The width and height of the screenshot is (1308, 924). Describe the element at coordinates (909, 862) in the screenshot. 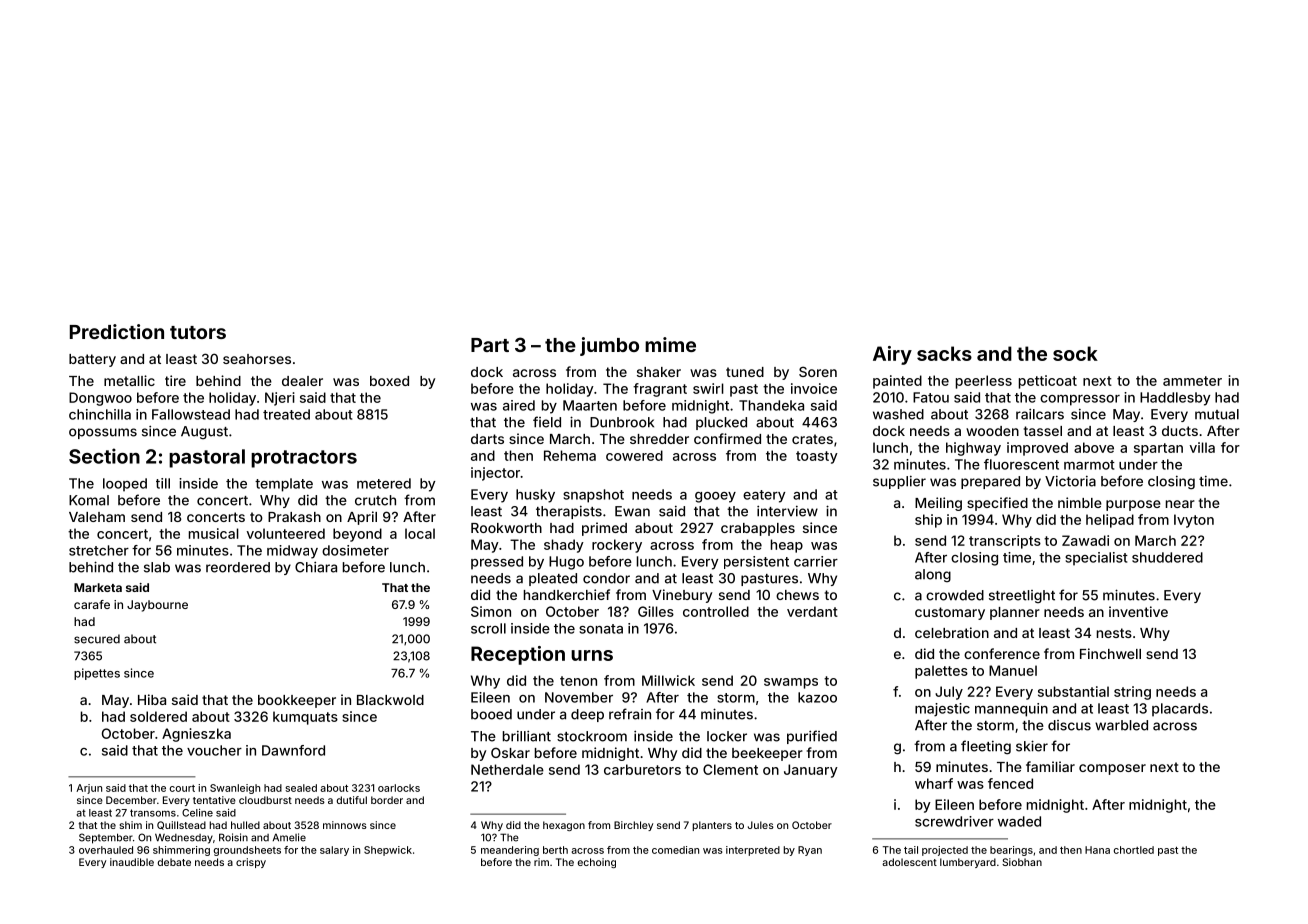

I see `adolescent` at that location.
